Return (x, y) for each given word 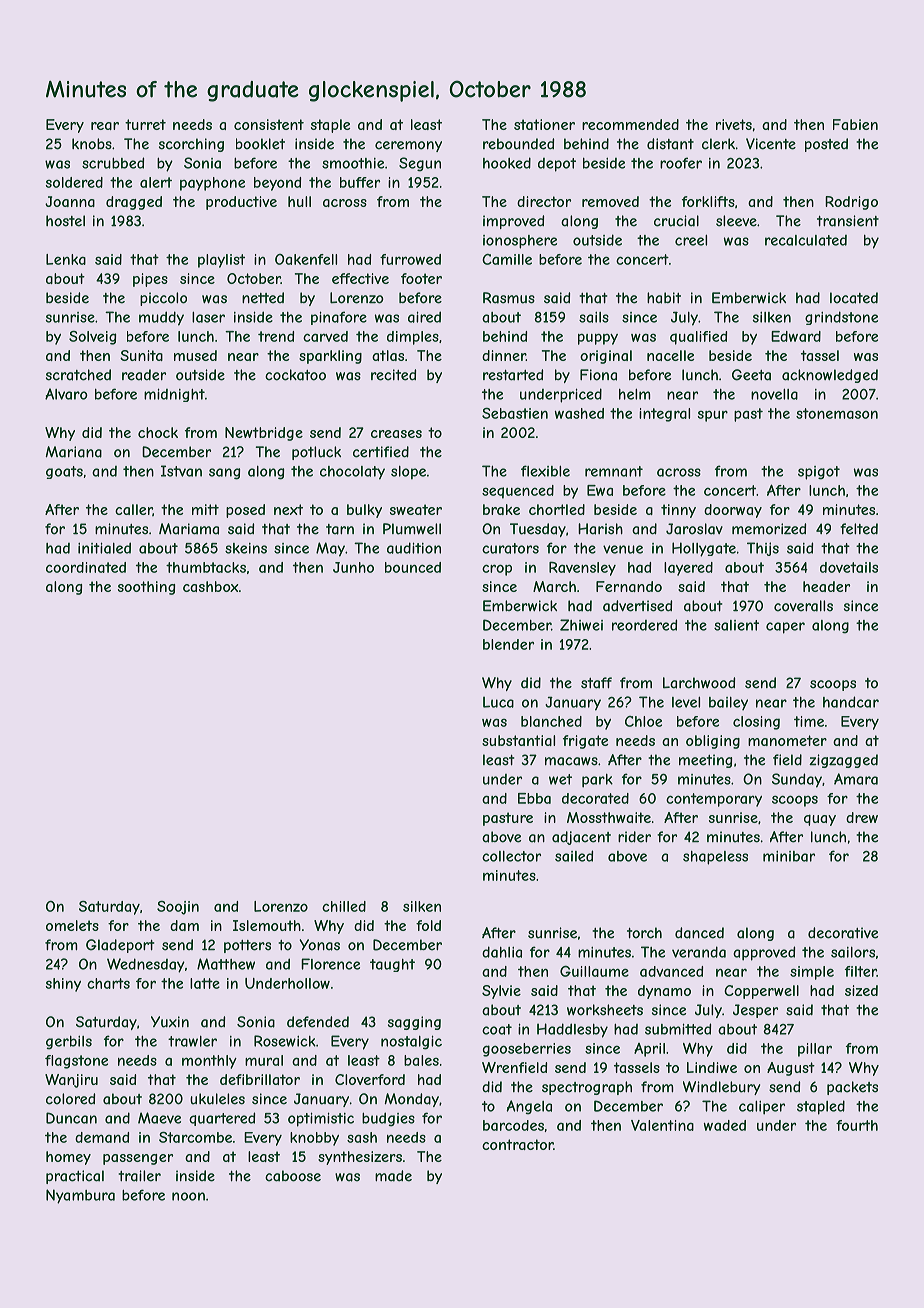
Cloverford (370, 1079)
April (649, 1050)
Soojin (178, 908)
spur (713, 416)
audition (414, 548)
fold (428, 925)
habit (664, 298)
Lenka (66, 259)
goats (64, 472)
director (544, 201)
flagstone (76, 1062)
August (791, 1069)
